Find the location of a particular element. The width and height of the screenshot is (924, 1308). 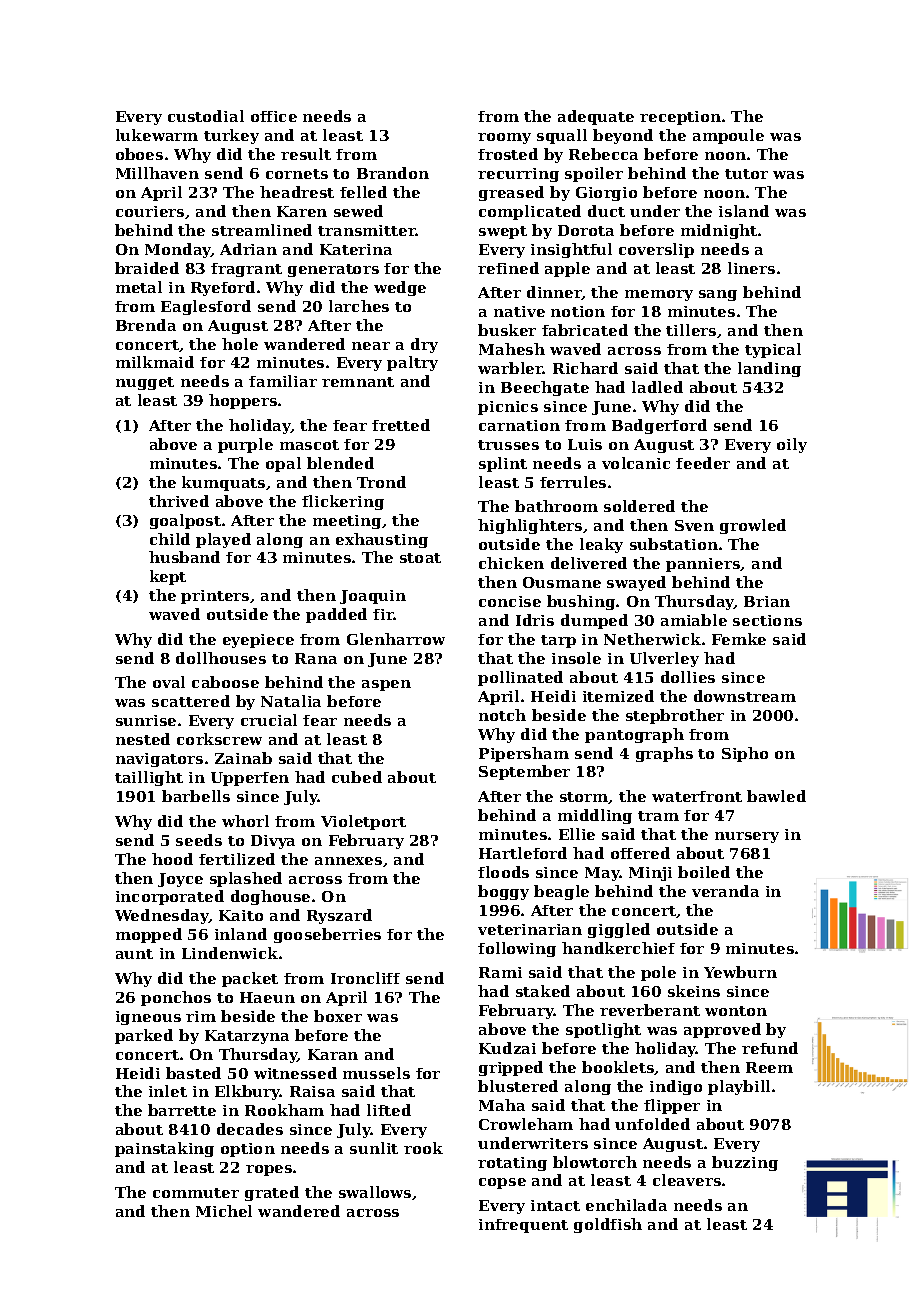

hood is located at coordinates (172, 859).
